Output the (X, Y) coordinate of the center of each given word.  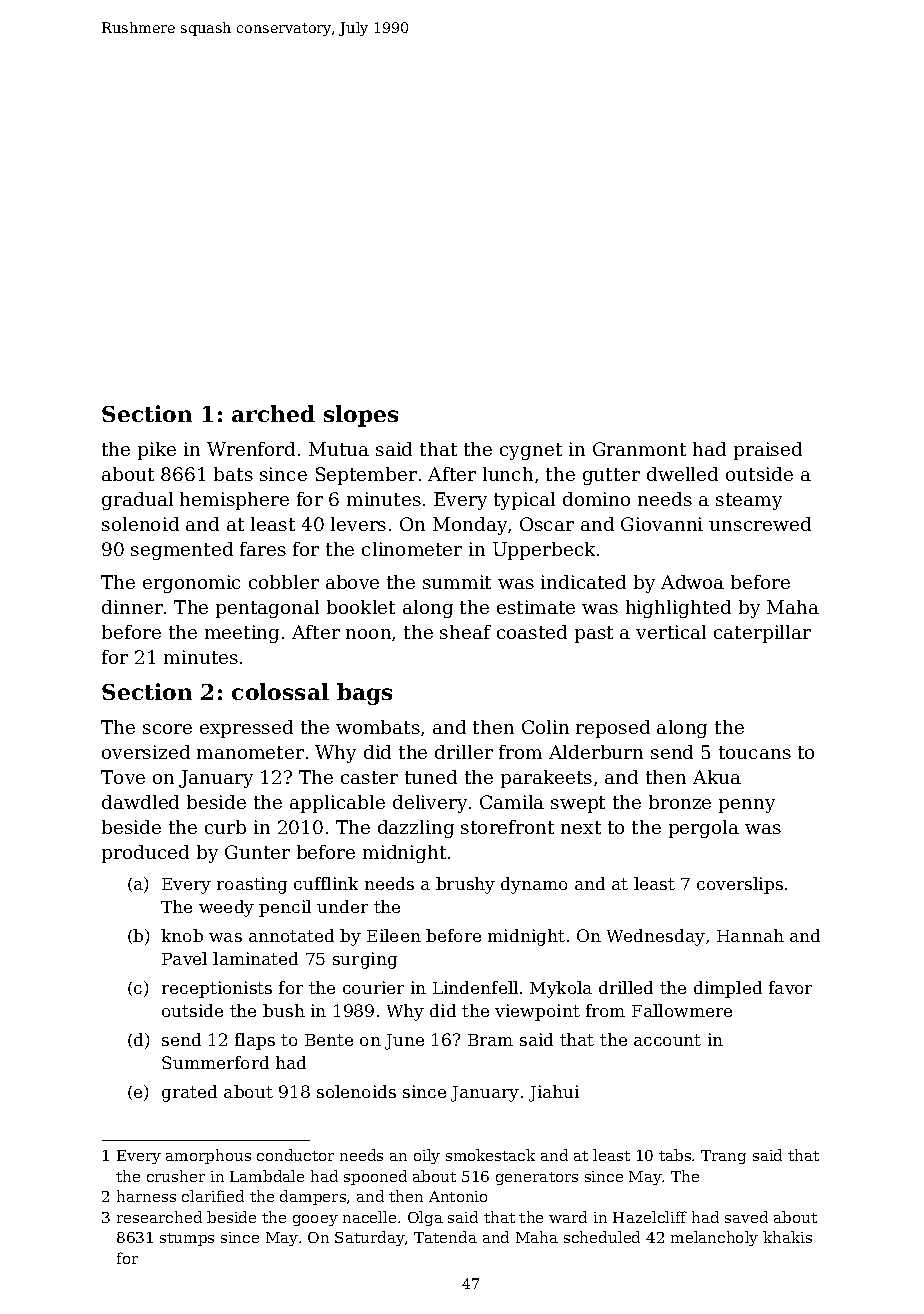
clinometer (412, 549)
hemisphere (234, 501)
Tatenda (445, 1237)
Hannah (750, 935)
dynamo (534, 885)
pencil (285, 908)
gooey (315, 1220)
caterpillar (762, 634)
